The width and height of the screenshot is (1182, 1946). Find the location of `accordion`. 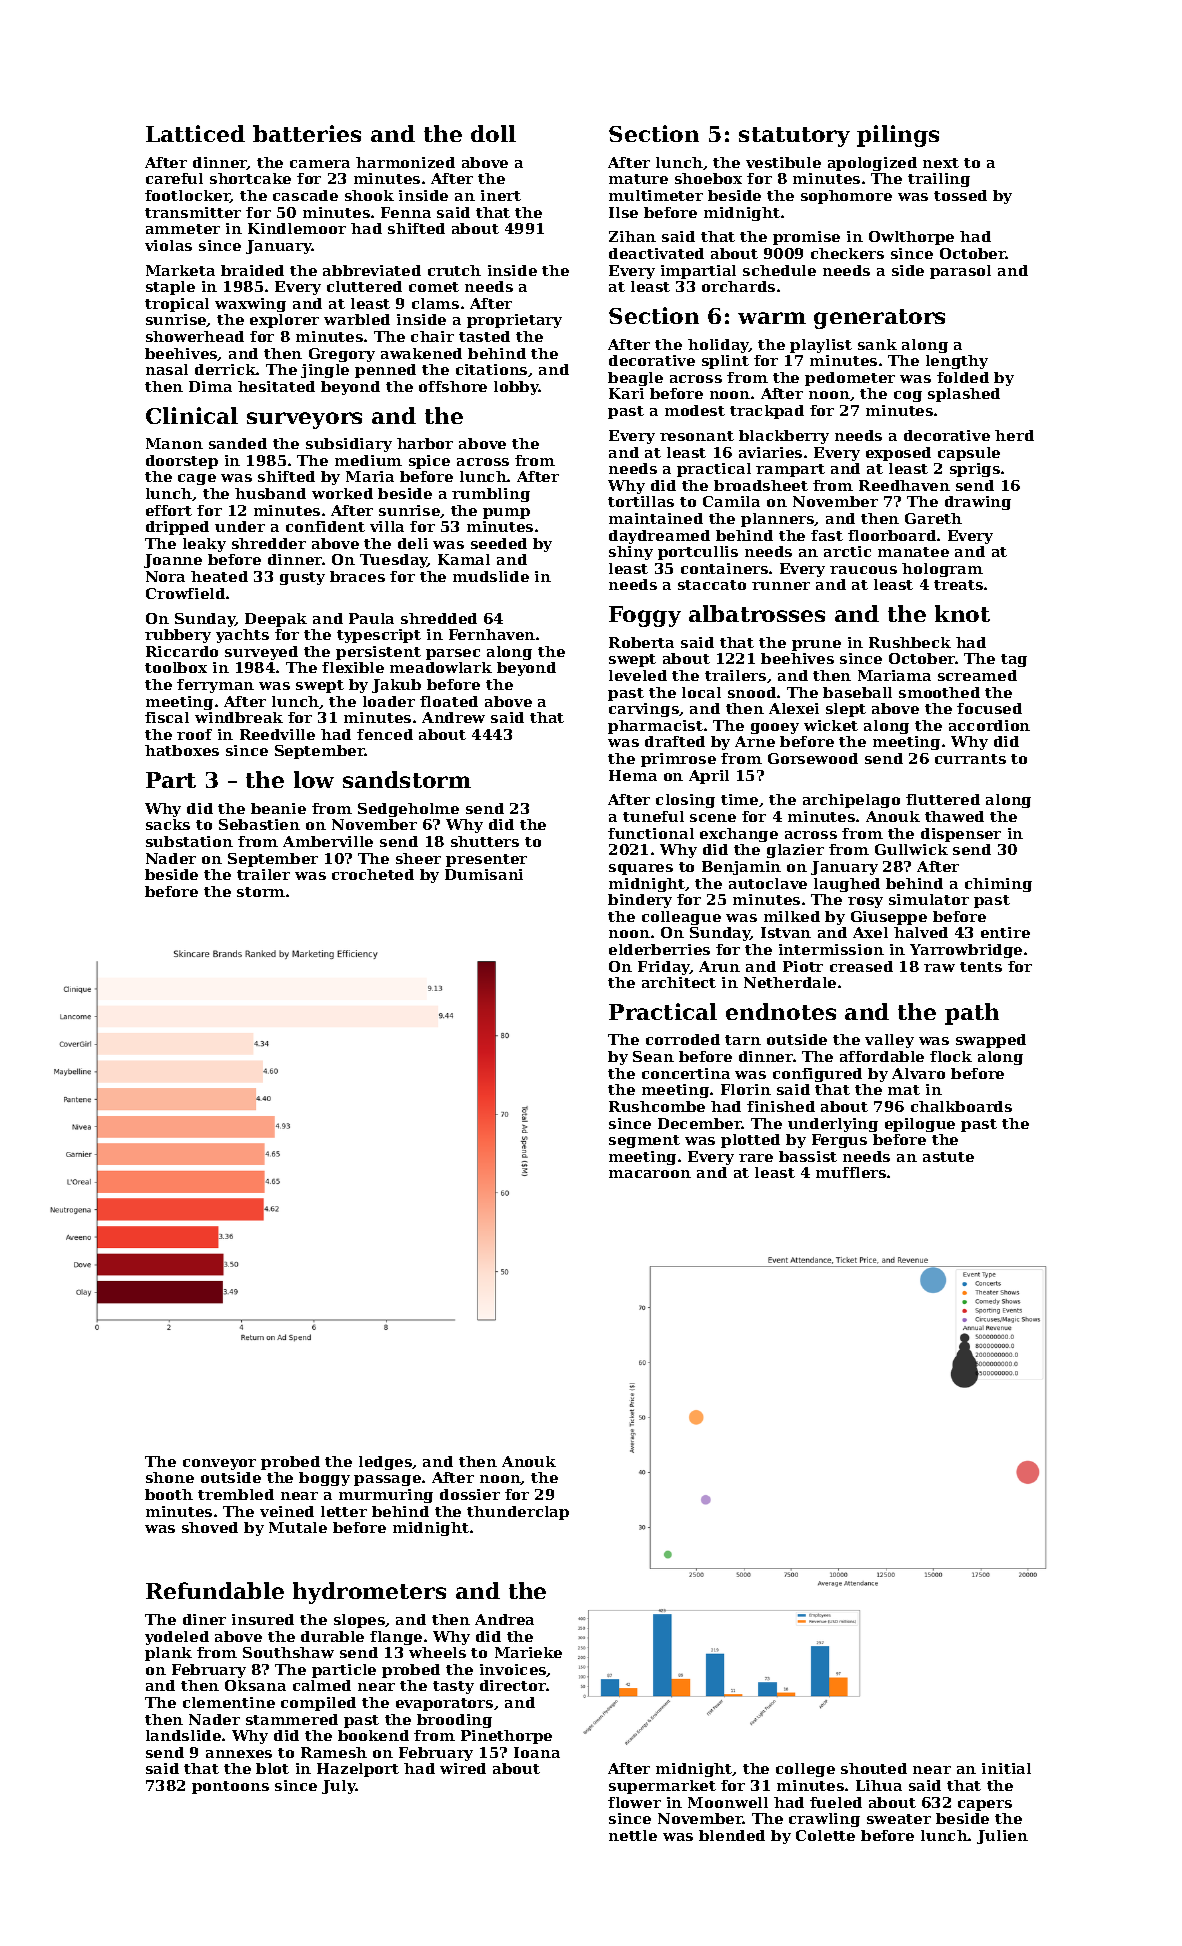

accordion is located at coordinates (989, 725).
